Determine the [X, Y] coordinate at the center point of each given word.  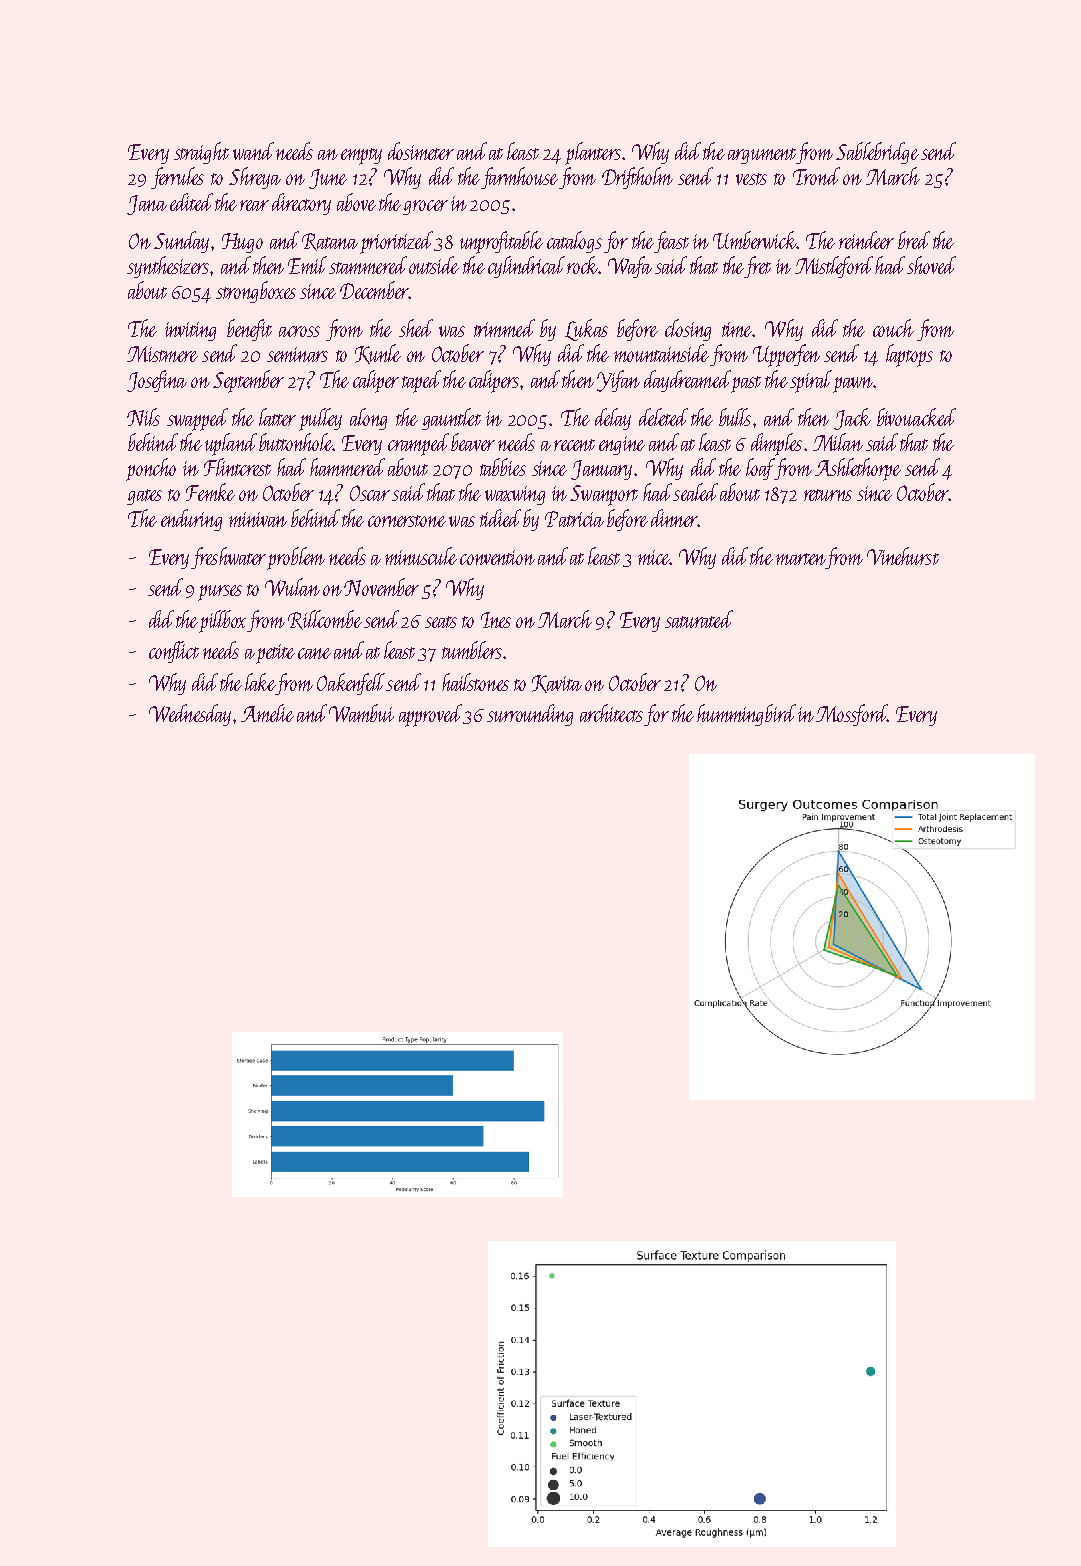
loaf [760, 469]
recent [574, 445]
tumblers [472, 650]
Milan [838, 442]
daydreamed [687, 381]
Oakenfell [351, 684]
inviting [190, 331]
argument [762, 156]
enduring [191, 520]
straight [201, 153]
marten [801, 559]
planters [593, 153]
